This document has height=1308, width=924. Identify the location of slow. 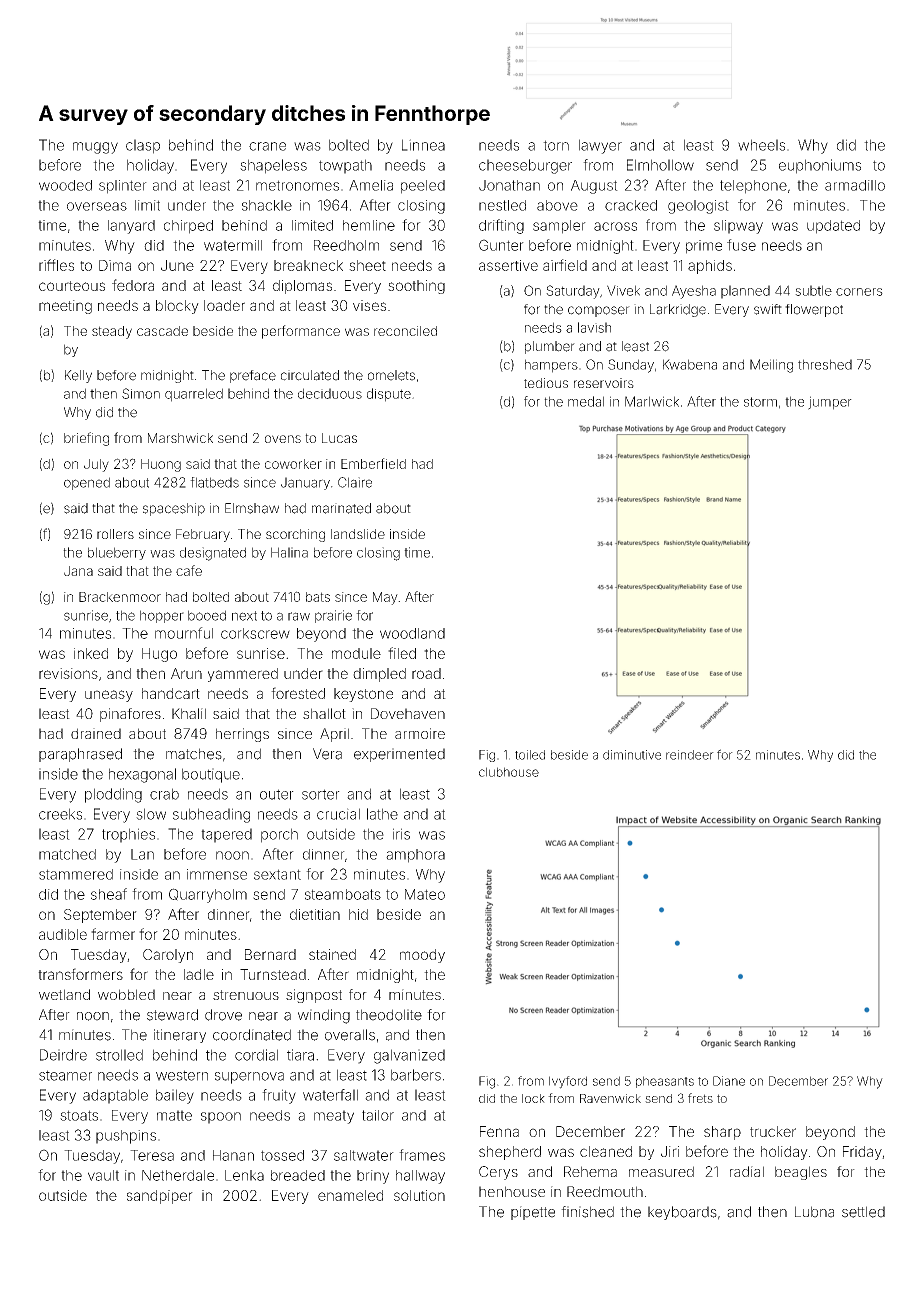
(151, 814).
